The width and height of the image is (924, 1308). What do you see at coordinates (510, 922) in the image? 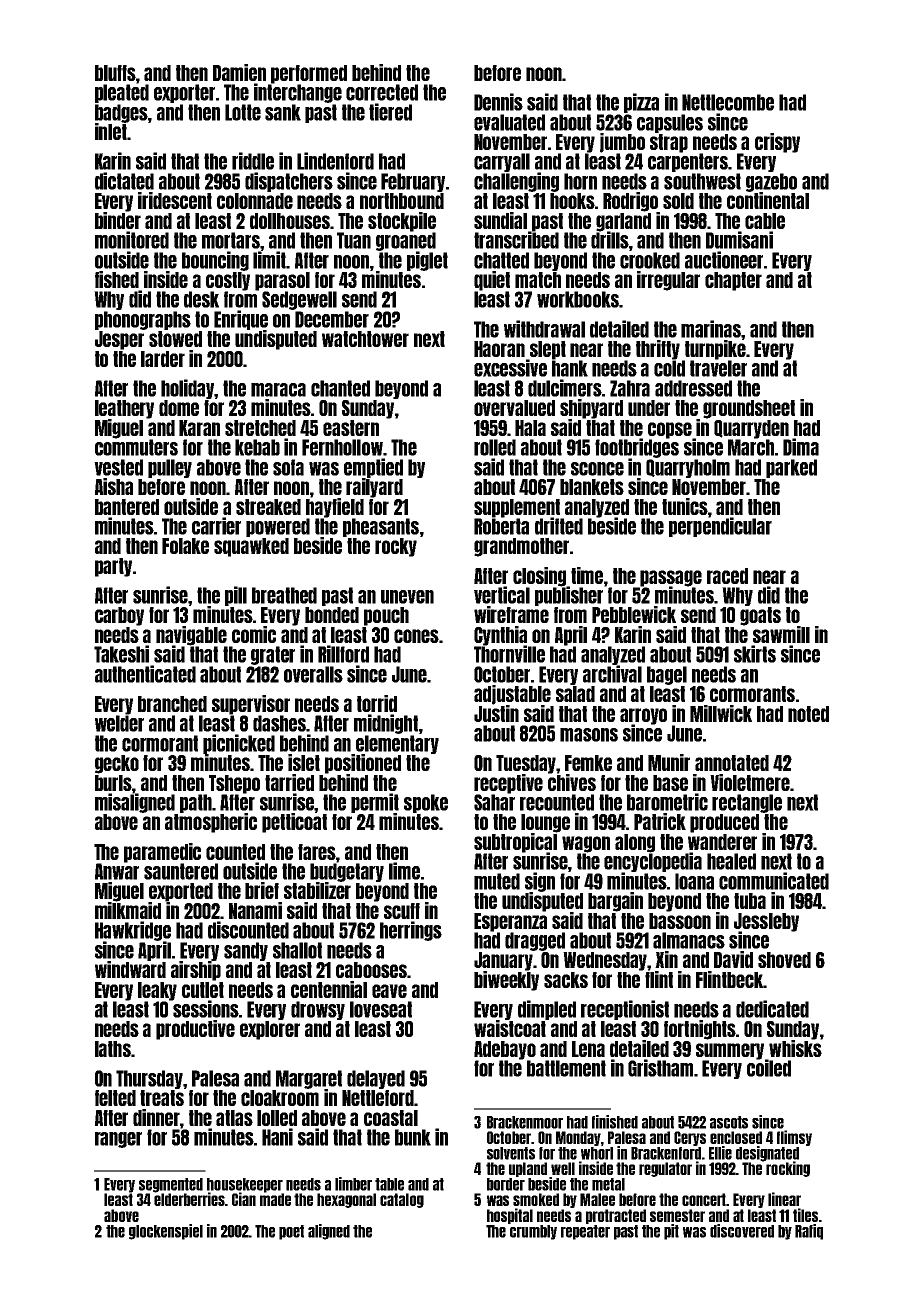
I see `Esperanza` at bounding box center [510, 922].
